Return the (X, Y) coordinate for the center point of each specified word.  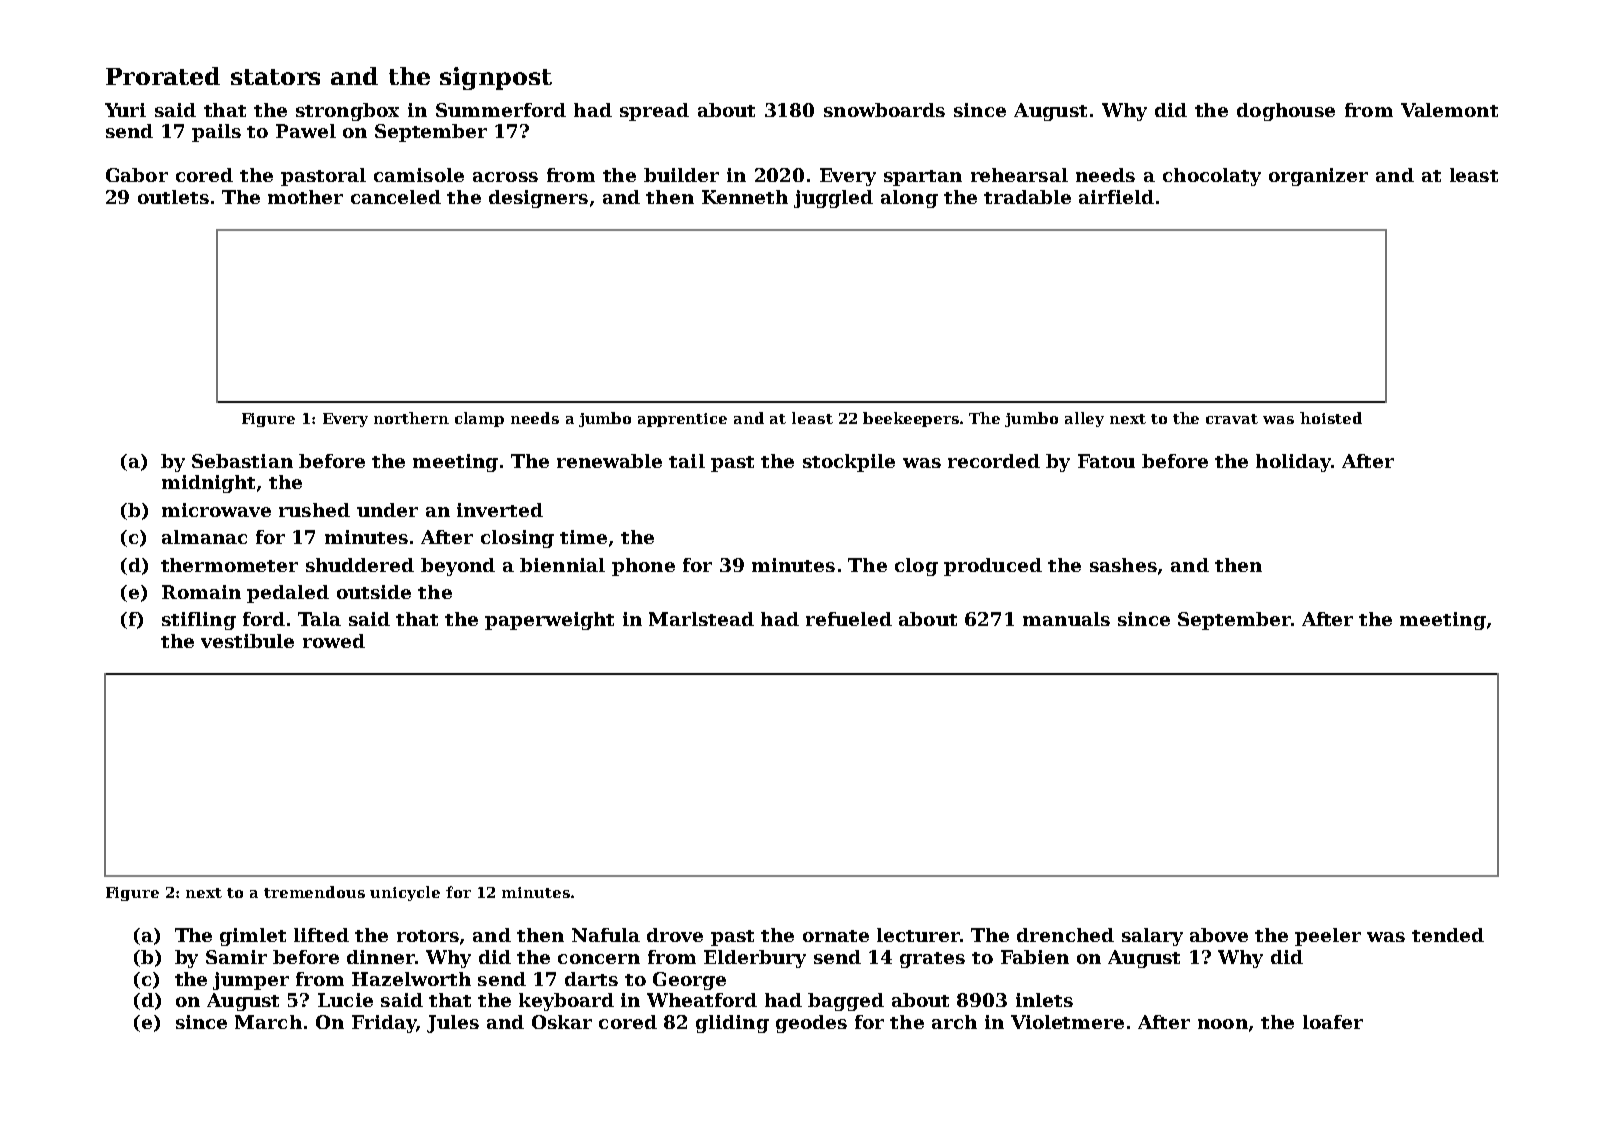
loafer (1333, 1022)
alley (1084, 419)
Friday (384, 1024)
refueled (849, 619)
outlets (173, 197)
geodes (811, 1024)
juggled (833, 199)
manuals (1066, 619)
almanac (204, 537)
